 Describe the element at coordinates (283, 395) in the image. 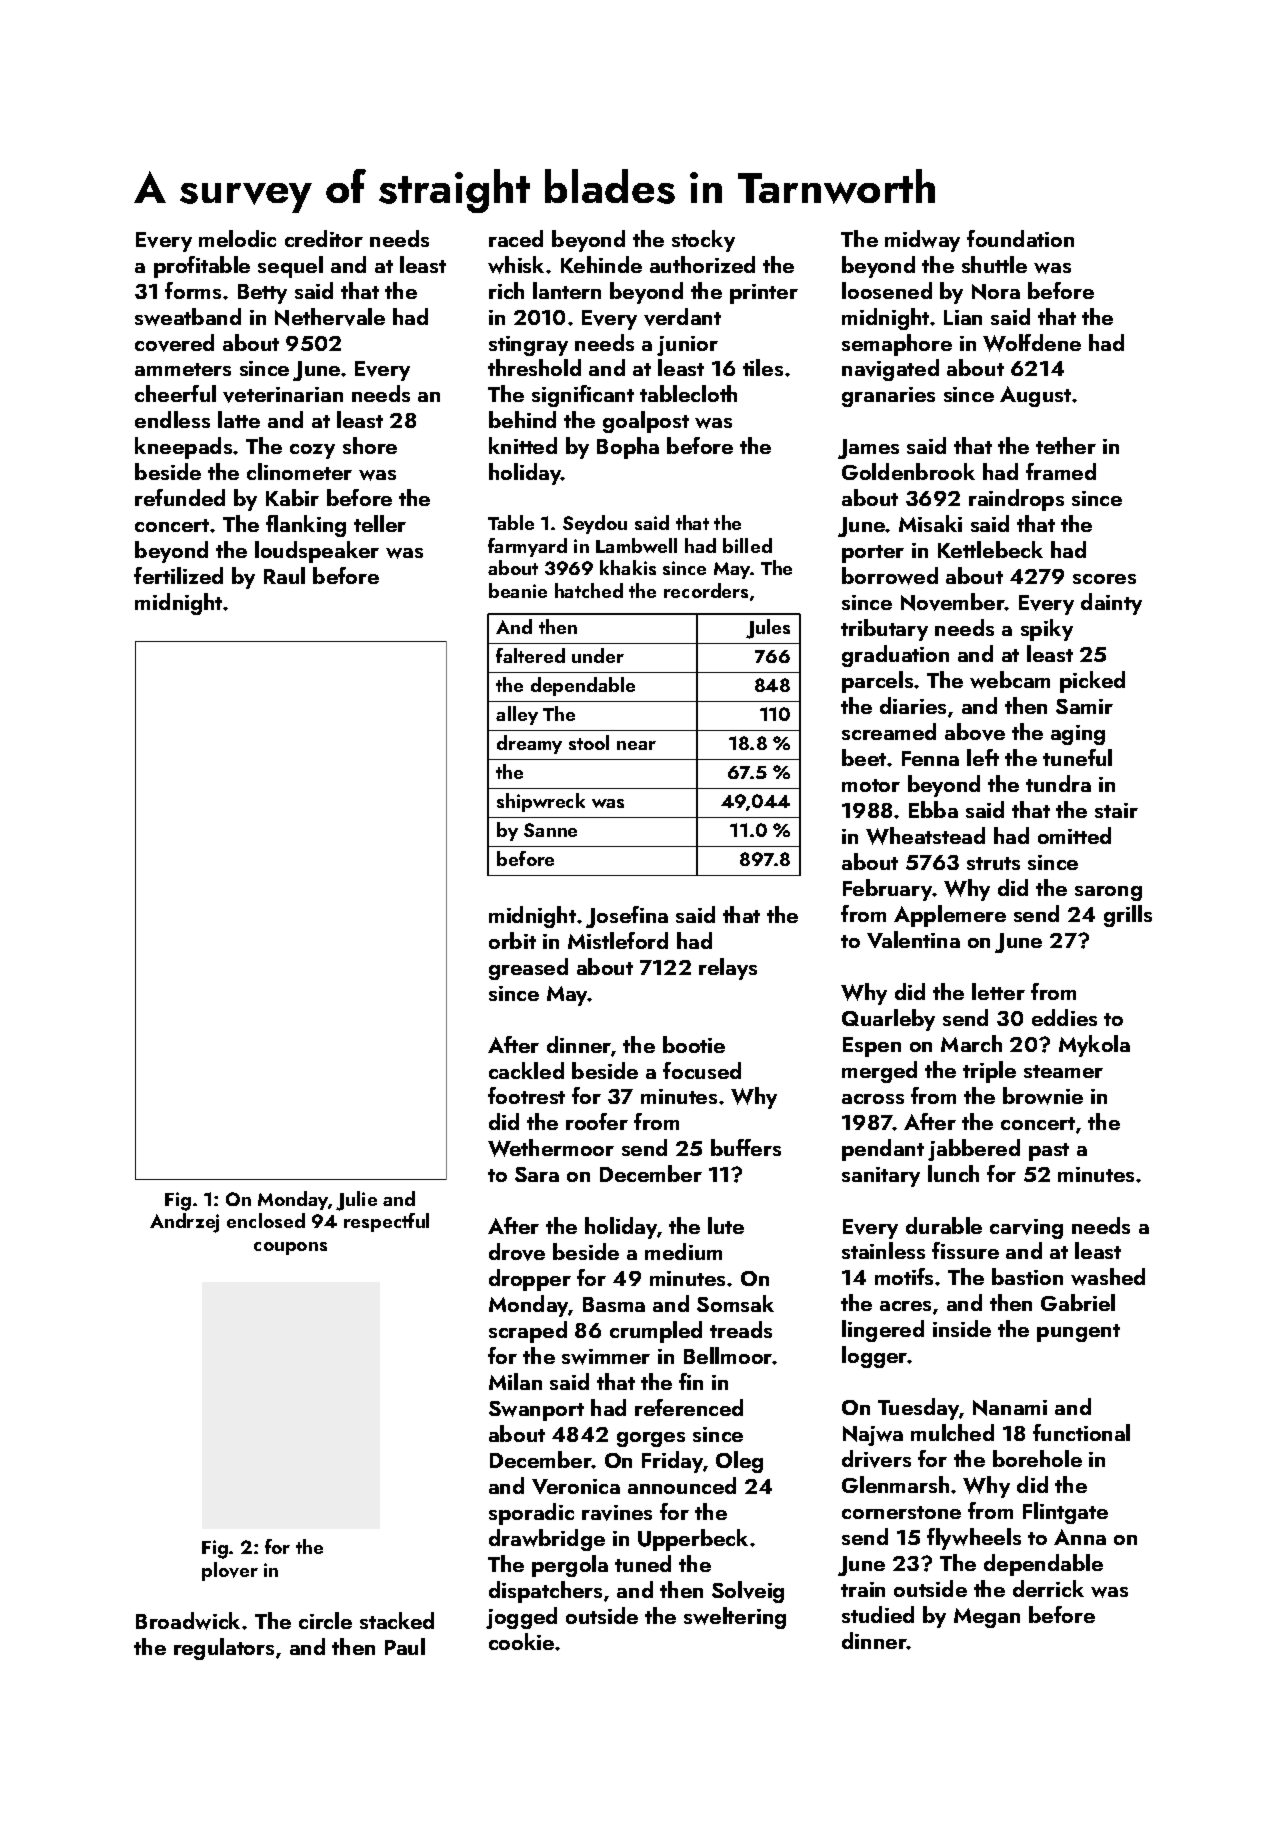

I see `veterinarian` at that location.
